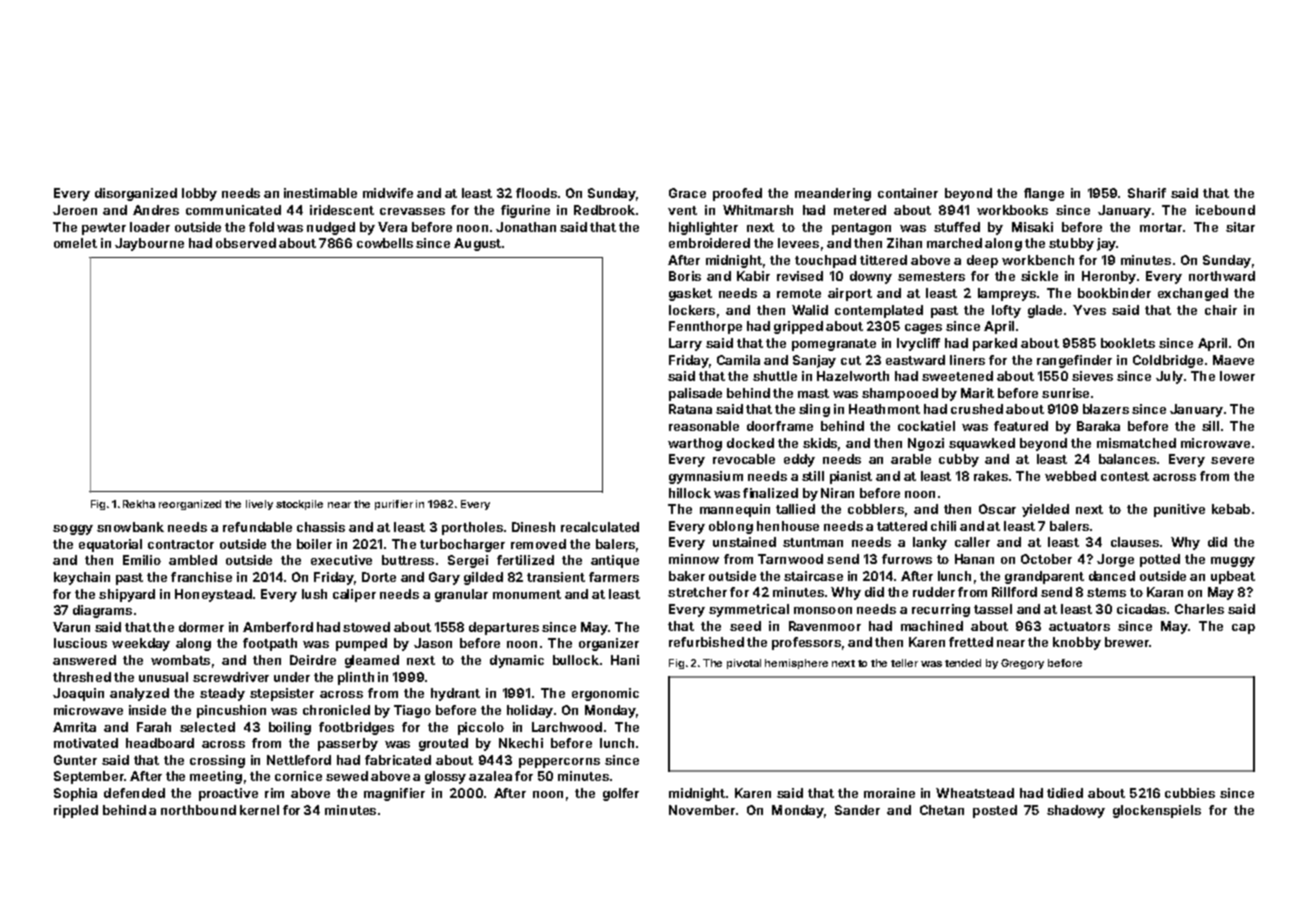 The width and height of the screenshot is (1308, 924). Describe the element at coordinates (198, 810) in the screenshot. I see `northbound` at that location.
